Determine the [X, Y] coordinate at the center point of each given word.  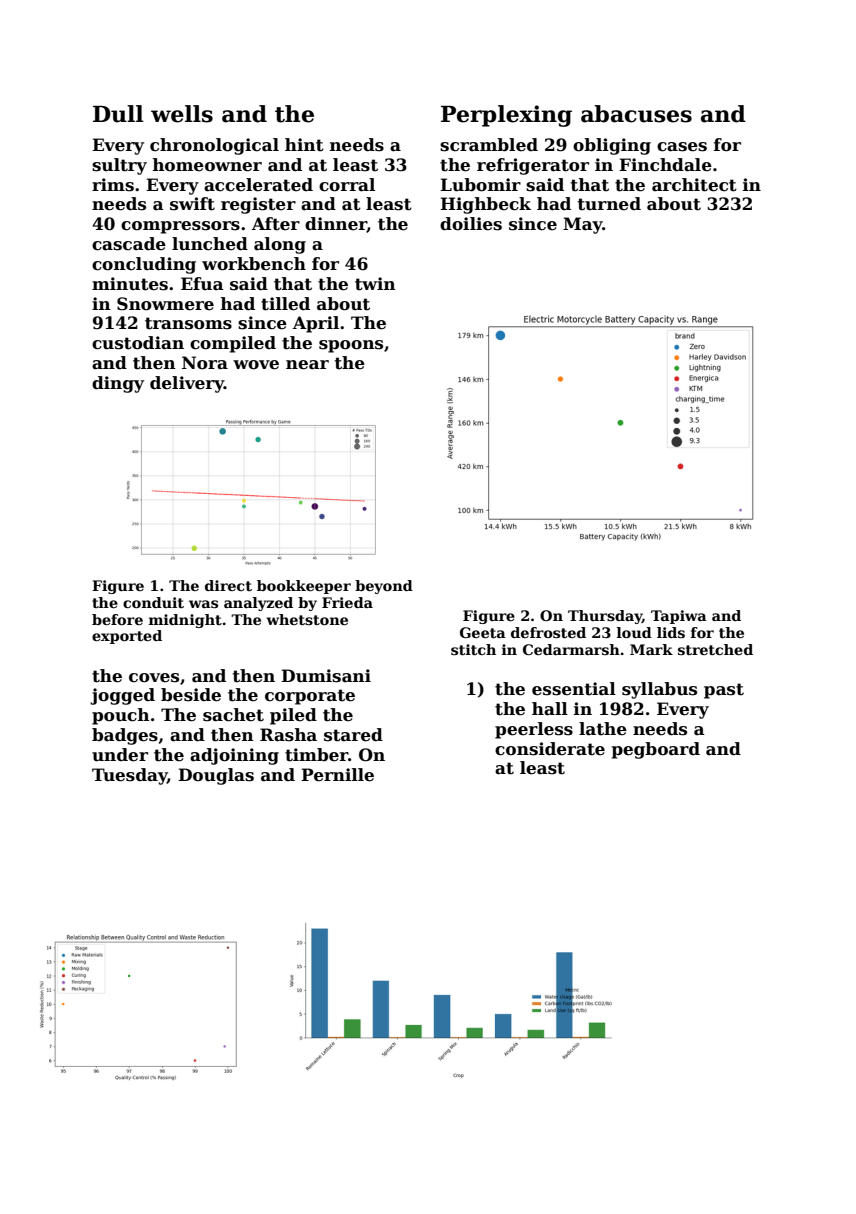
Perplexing [506, 116]
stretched [715, 649]
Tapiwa [679, 617]
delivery [187, 384]
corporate [310, 697]
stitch [473, 649]
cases [682, 147]
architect [694, 185]
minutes [130, 284]
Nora [205, 363]
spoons [351, 346]
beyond [384, 587]
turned [609, 204]
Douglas [216, 776]
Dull [118, 114]
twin [375, 284]
